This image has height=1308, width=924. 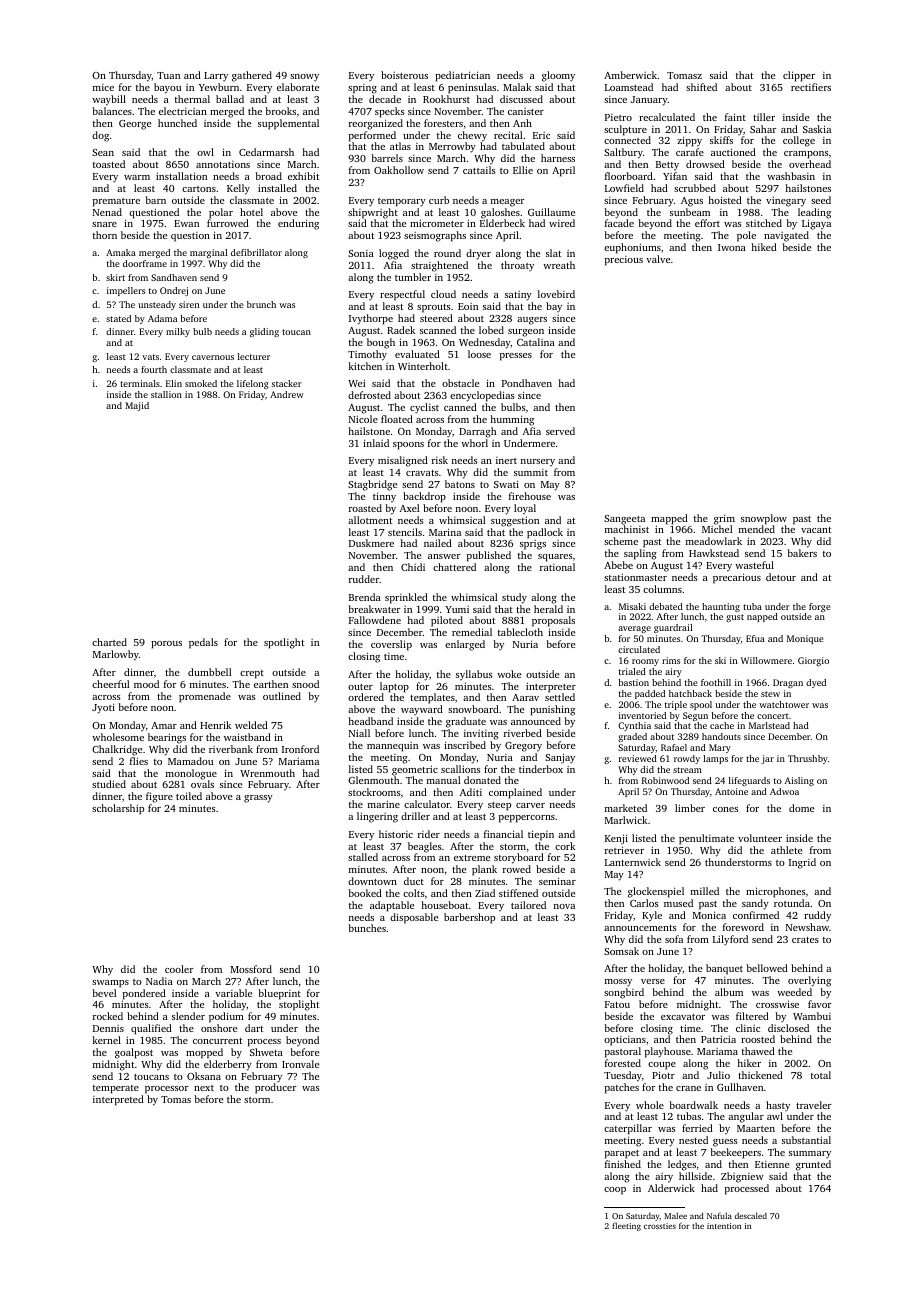 What do you see at coordinates (721, 140) in the image?
I see `skiffs` at bounding box center [721, 140].
